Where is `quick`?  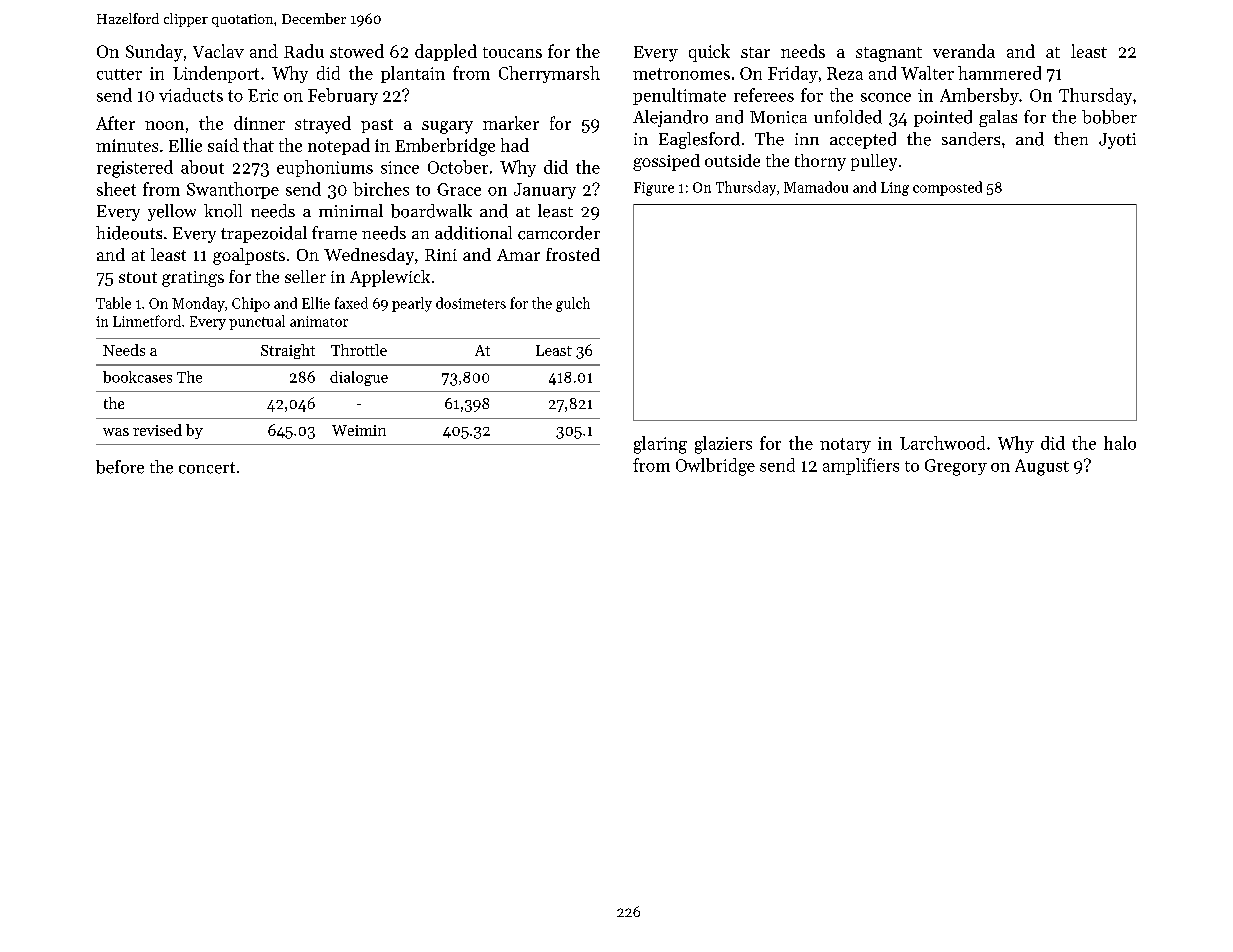
quick is located at coordinates (709, 53).
